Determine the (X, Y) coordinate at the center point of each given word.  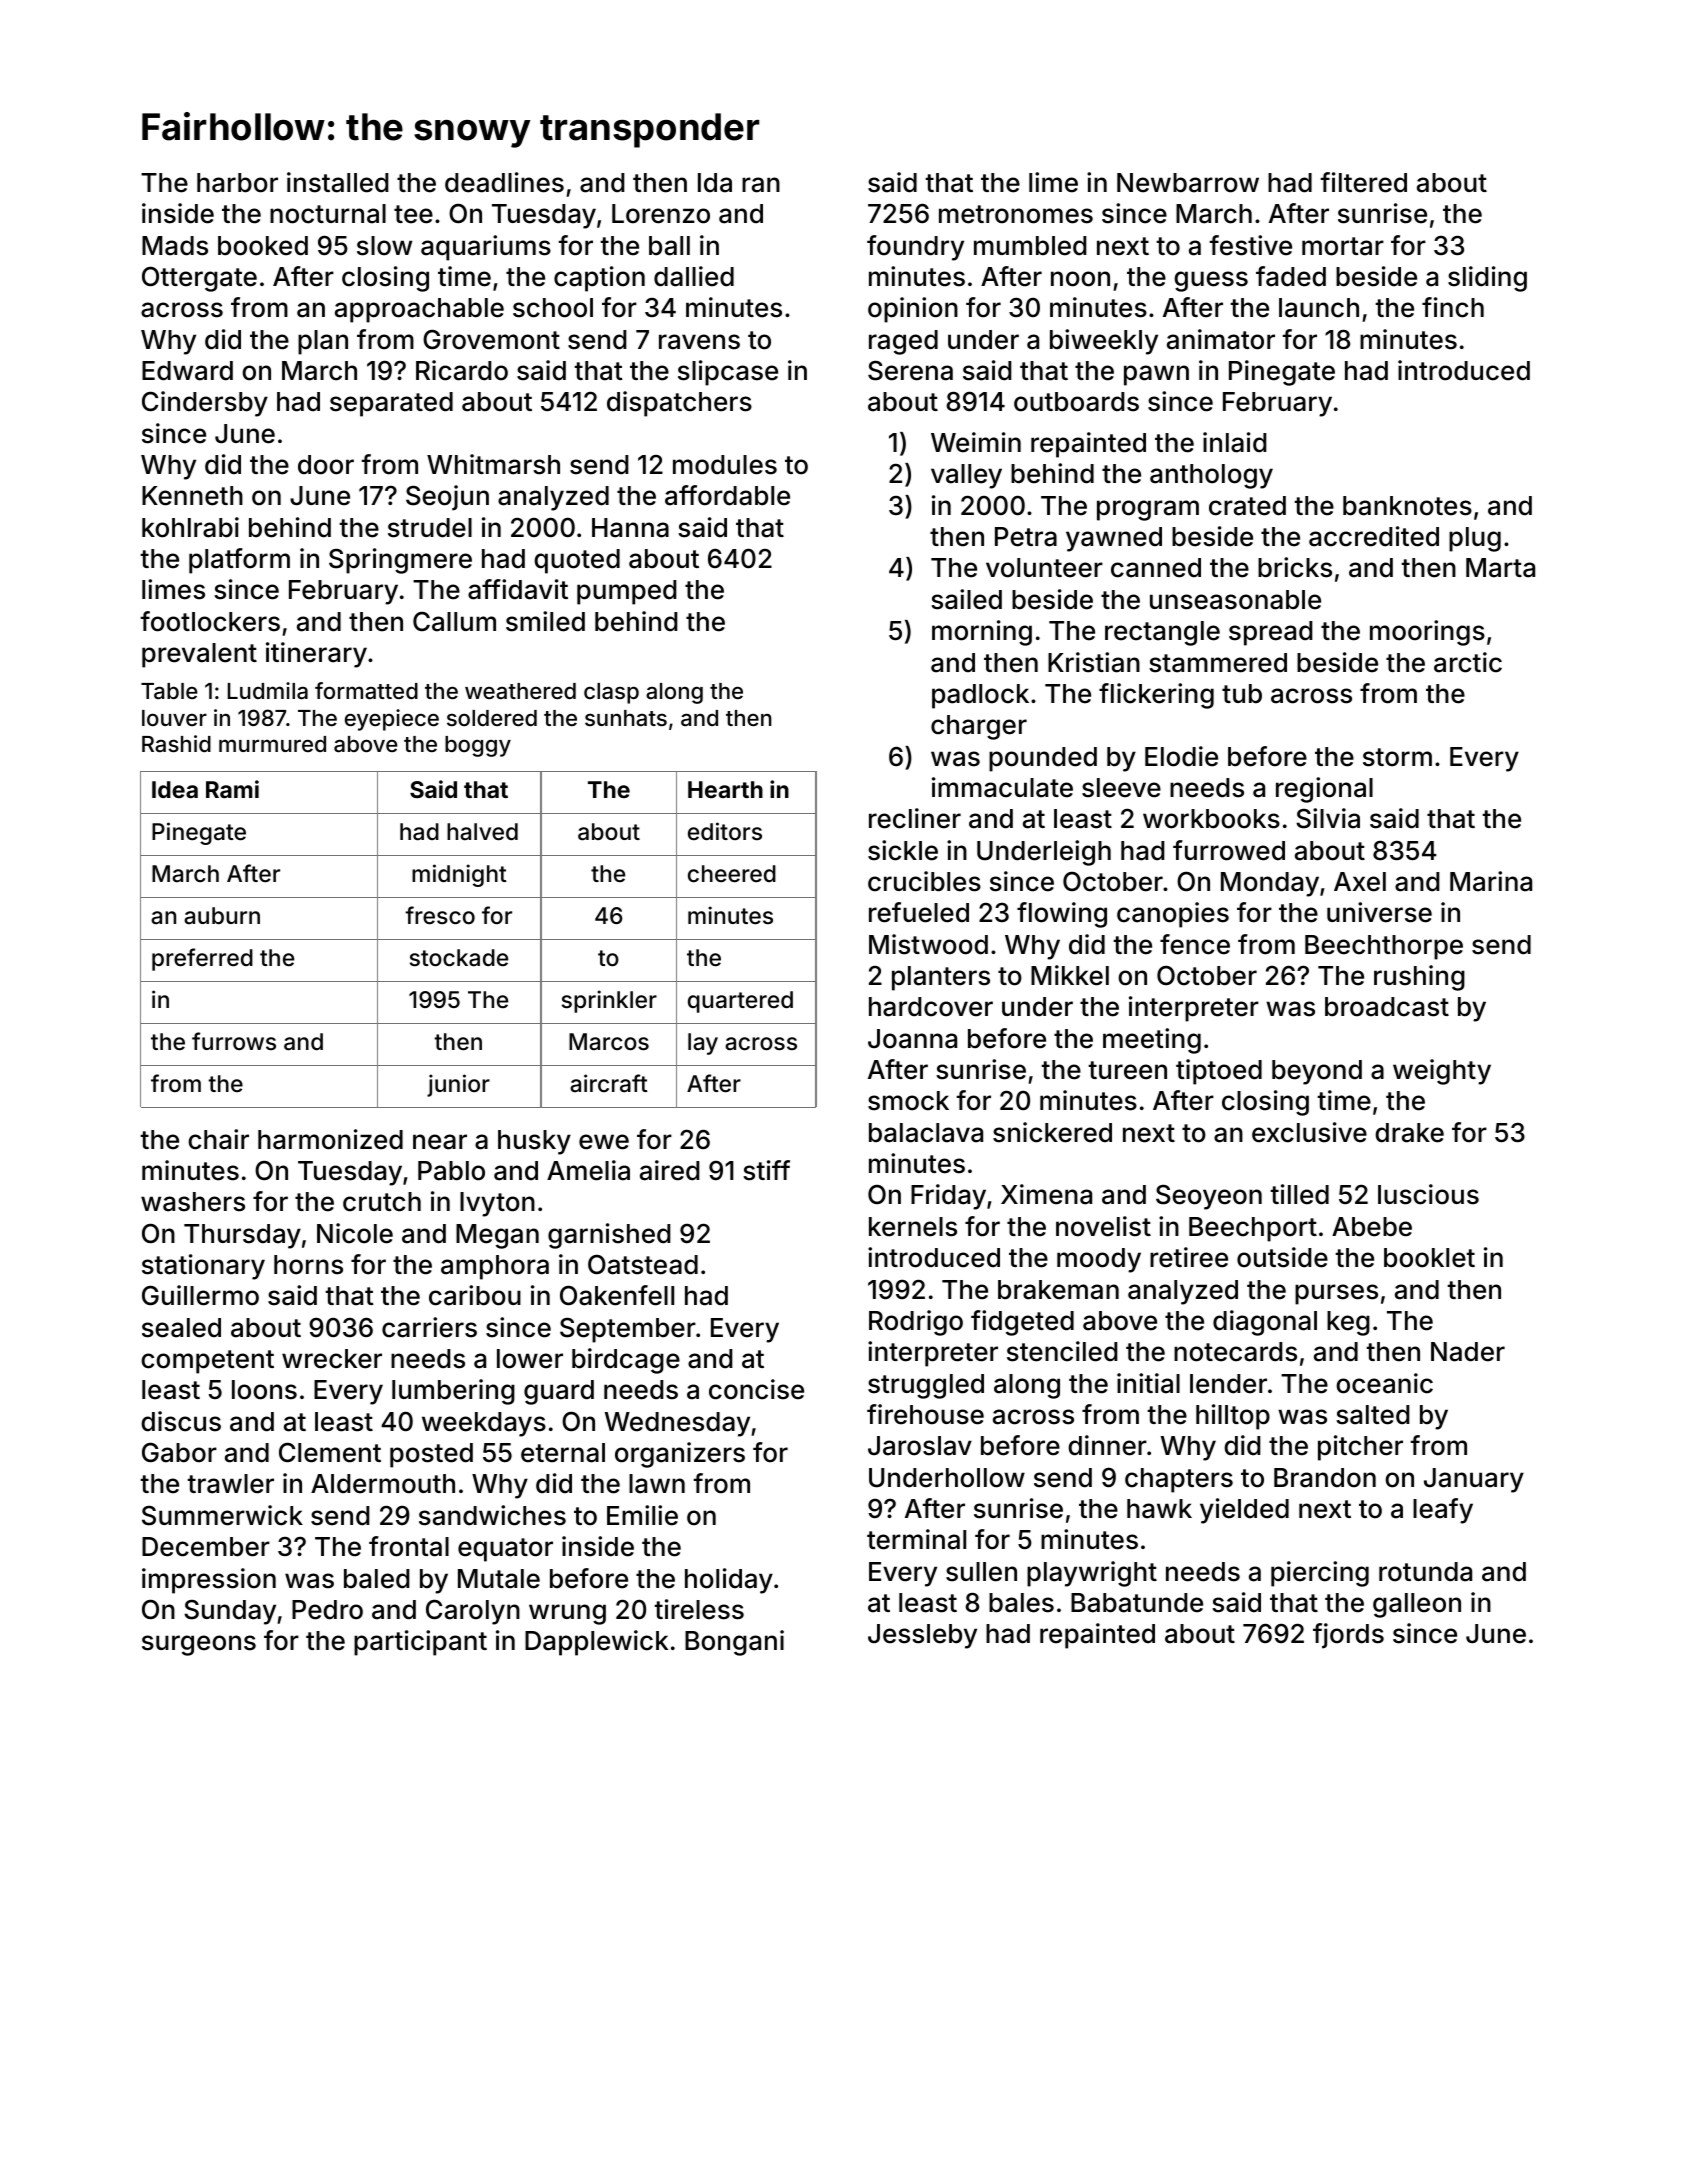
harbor (237, 183)
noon (1080, 279)
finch (1453, 307)
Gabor (179, 1452)
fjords (1348, 1636)
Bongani (734, 1643)
